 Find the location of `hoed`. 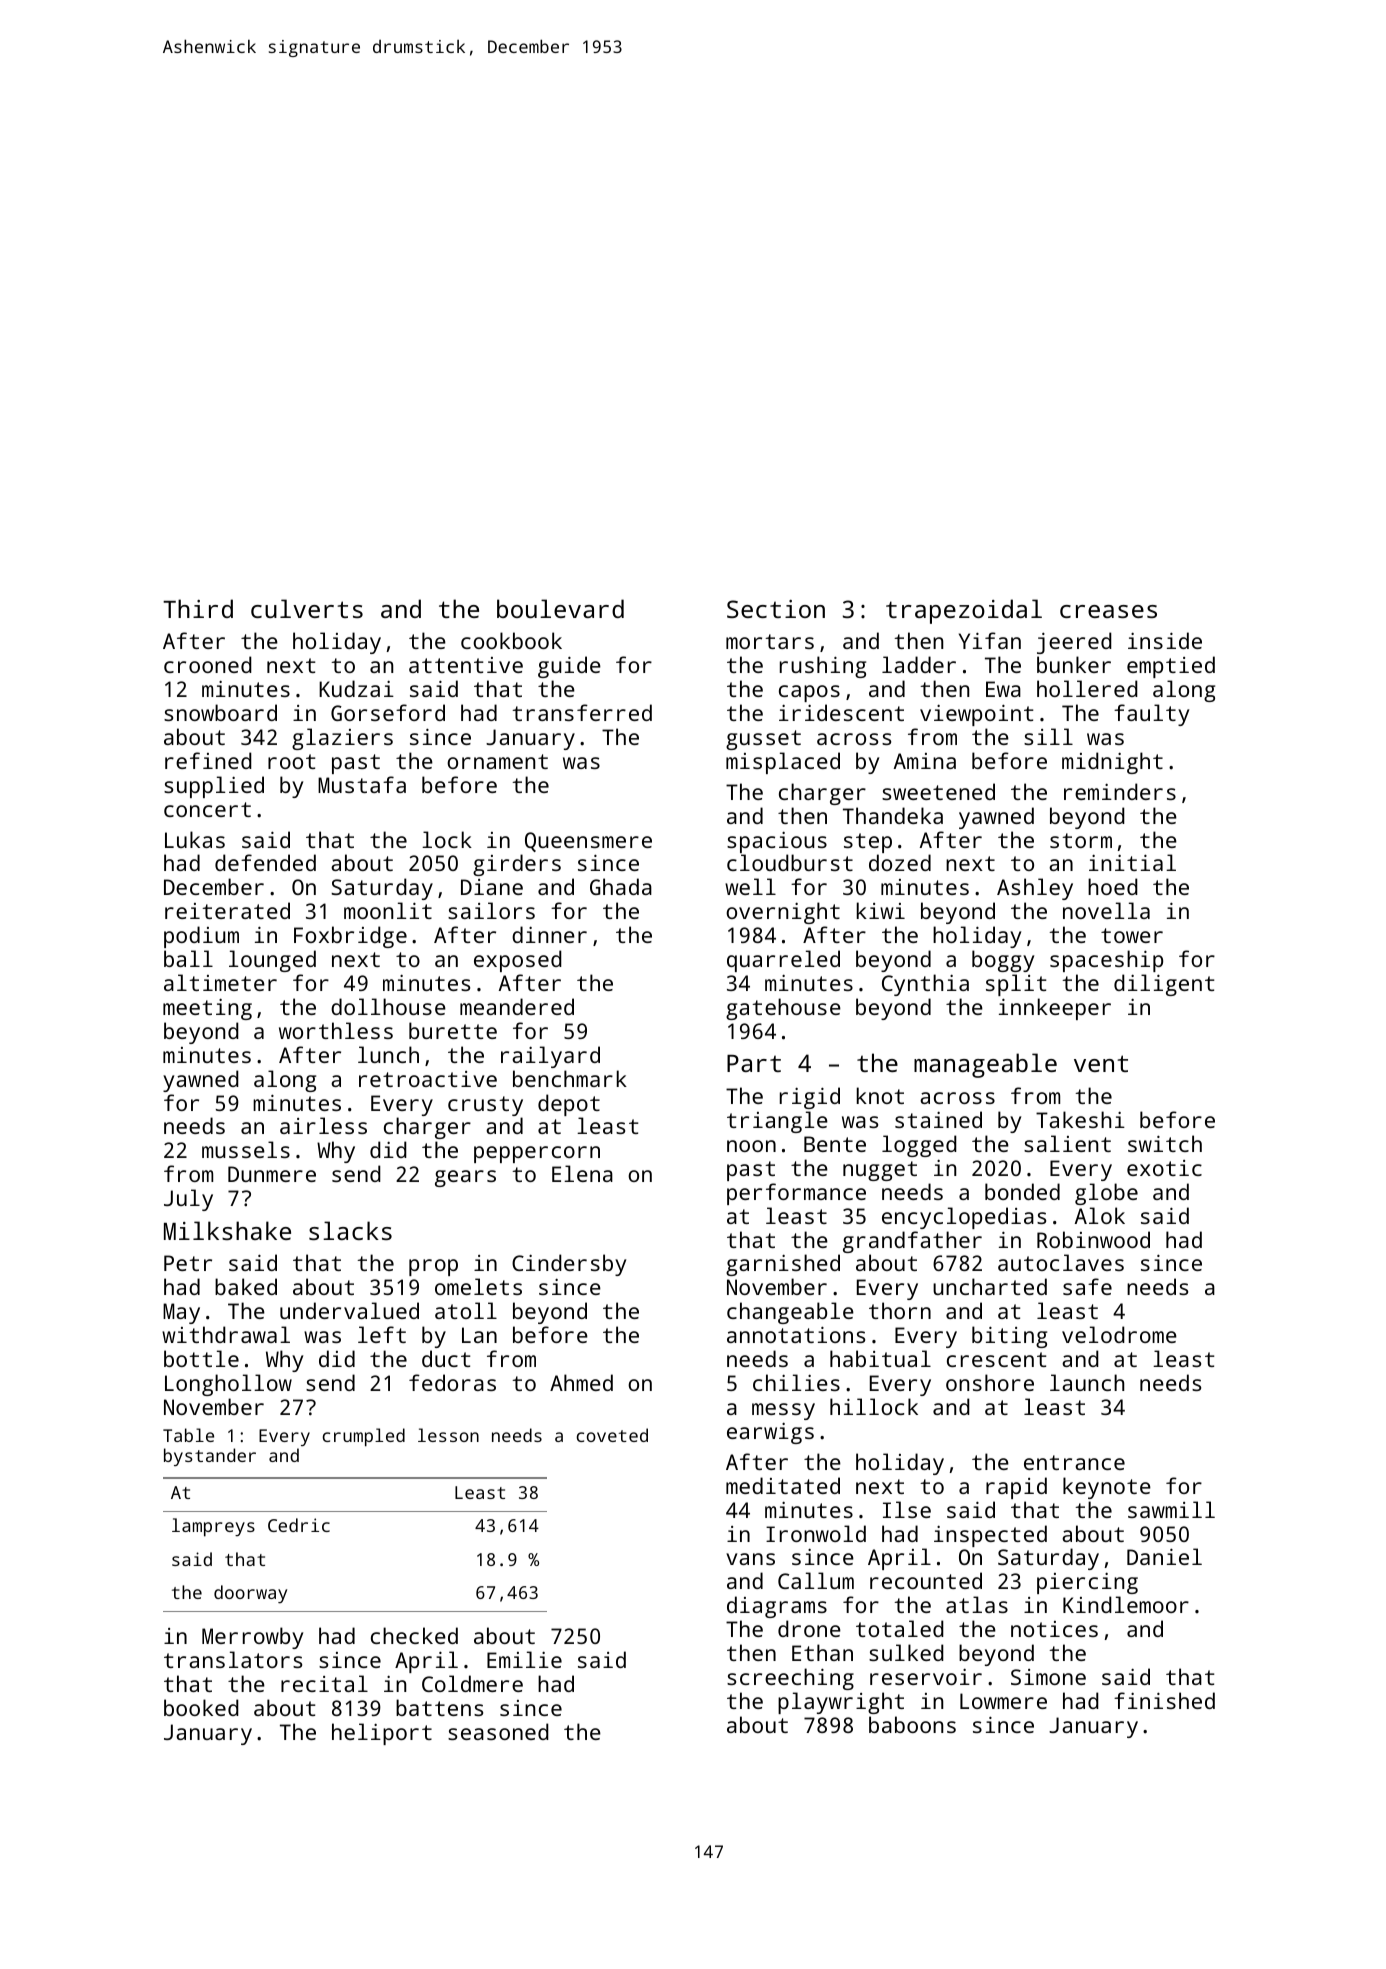

hoed is located at coordinates (1113, 886).
